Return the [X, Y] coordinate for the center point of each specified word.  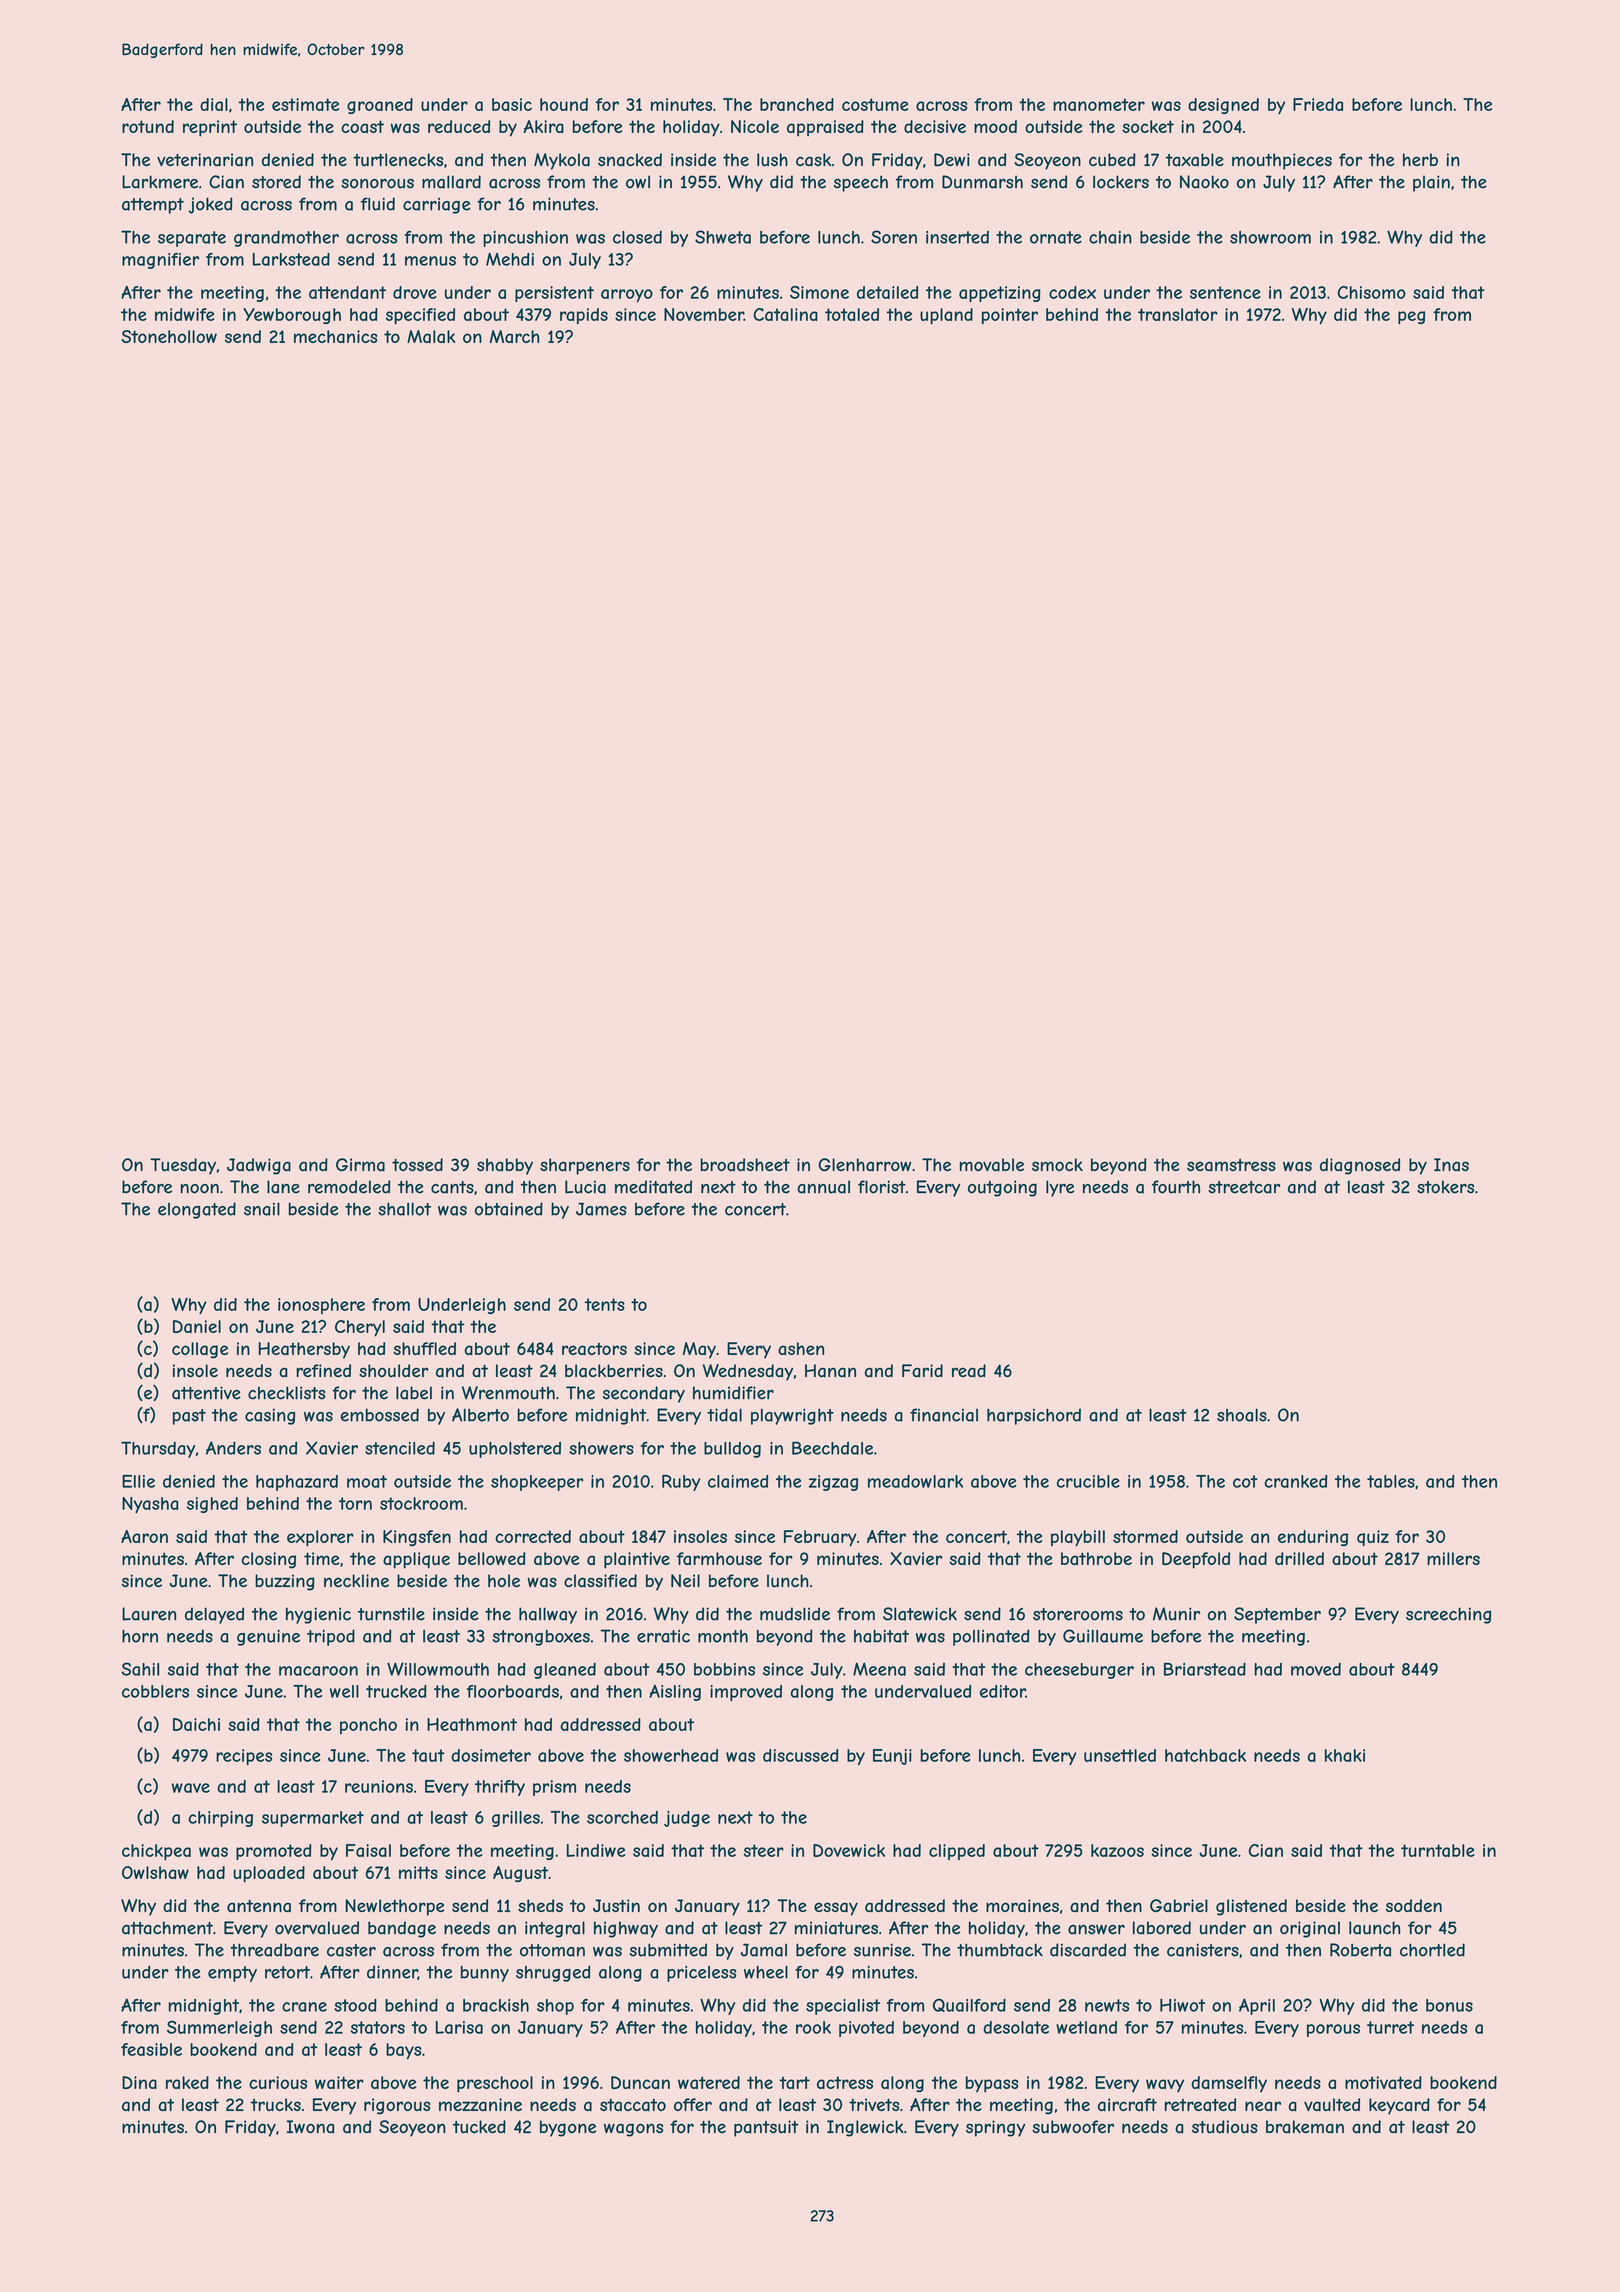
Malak [431, 336]
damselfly [1229, 2084]
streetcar [1244, 1187]
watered [709, 2082]
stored [276, 182]
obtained [509, 1209]
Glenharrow [864, 1165]
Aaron [144, 1536]
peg [1411, 318]
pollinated [991, 1637]
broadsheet [745, 1165]
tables [1391, 1481]
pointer [1010, 316]
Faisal [368, 1850]
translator [1178, 314]
